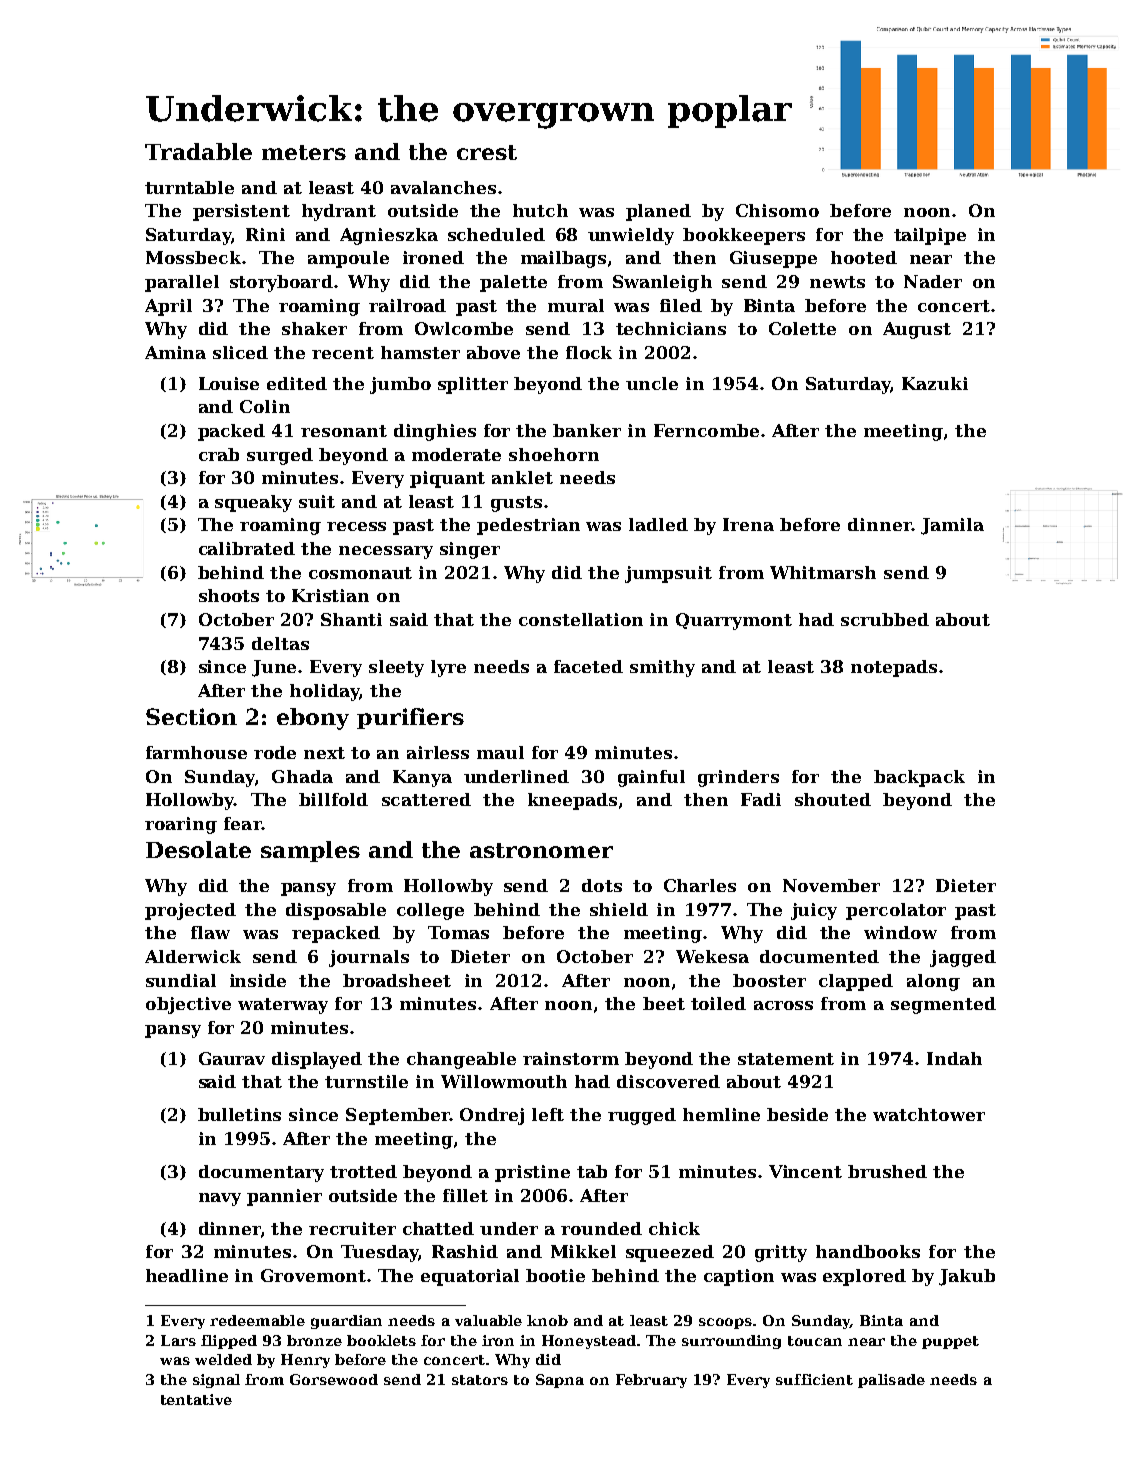 This document has height=1477, width=1141. Describe the element at coordinates (560, 1381) in the document. I see `Sapna` at that location.
